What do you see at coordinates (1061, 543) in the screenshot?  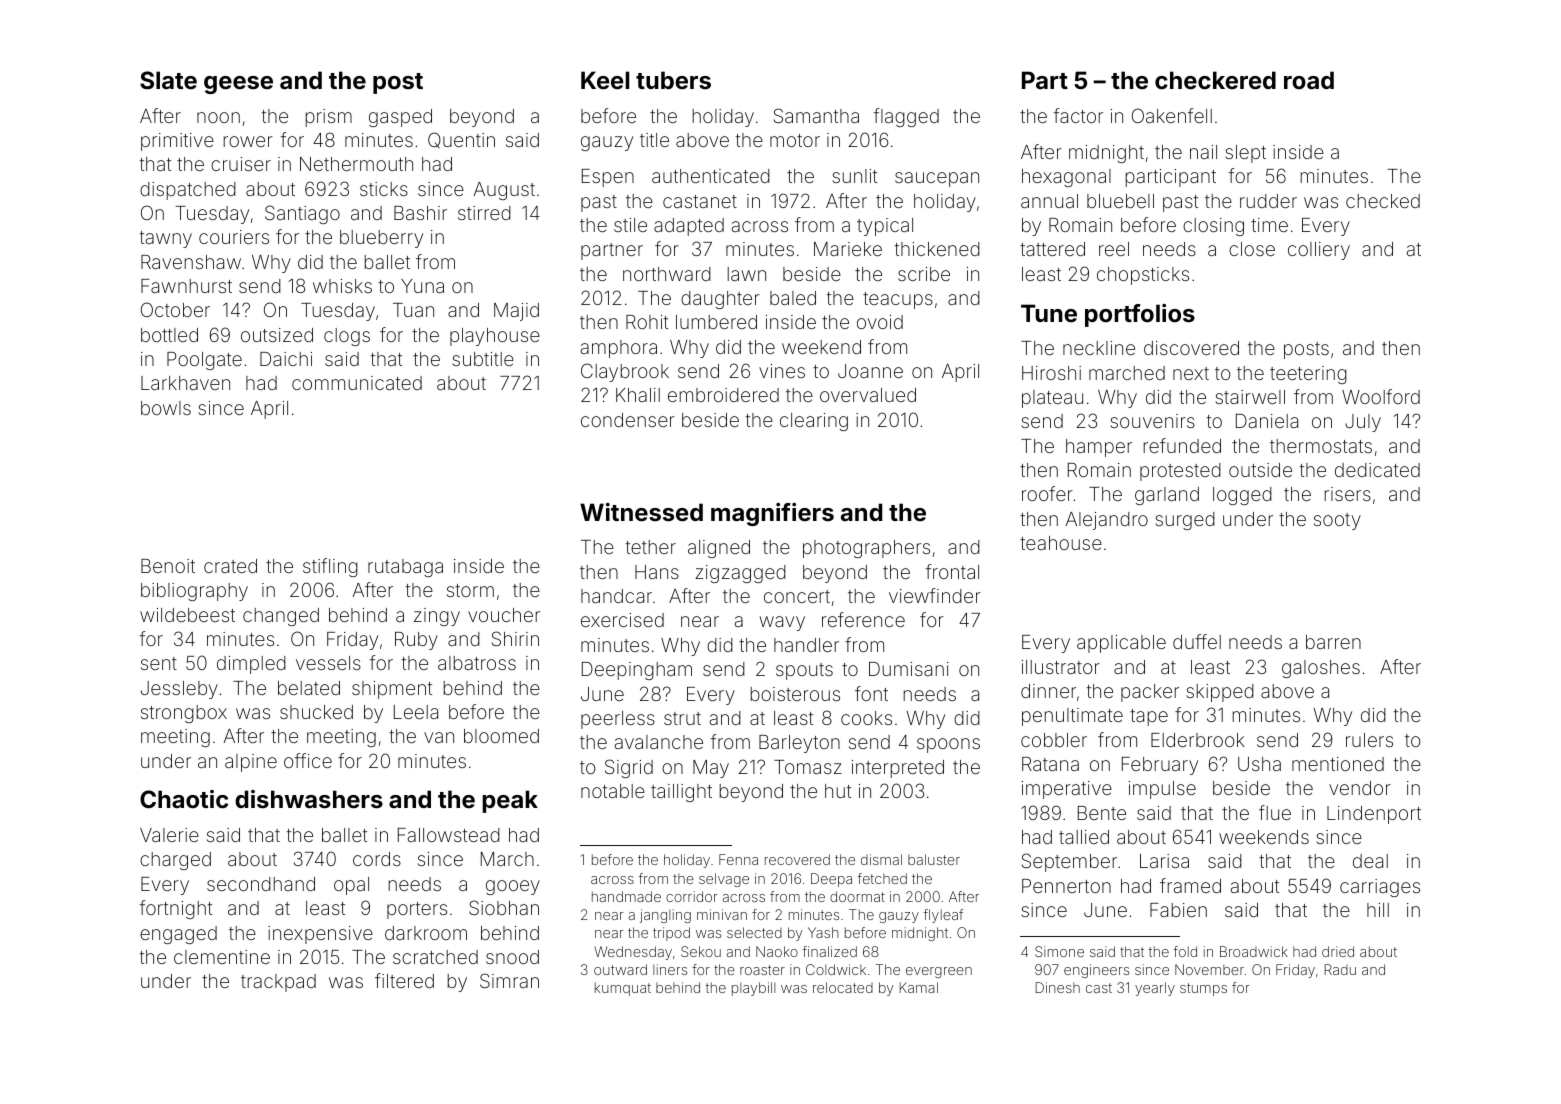 I see `teahouse` at bounding box center [1061, 543].
